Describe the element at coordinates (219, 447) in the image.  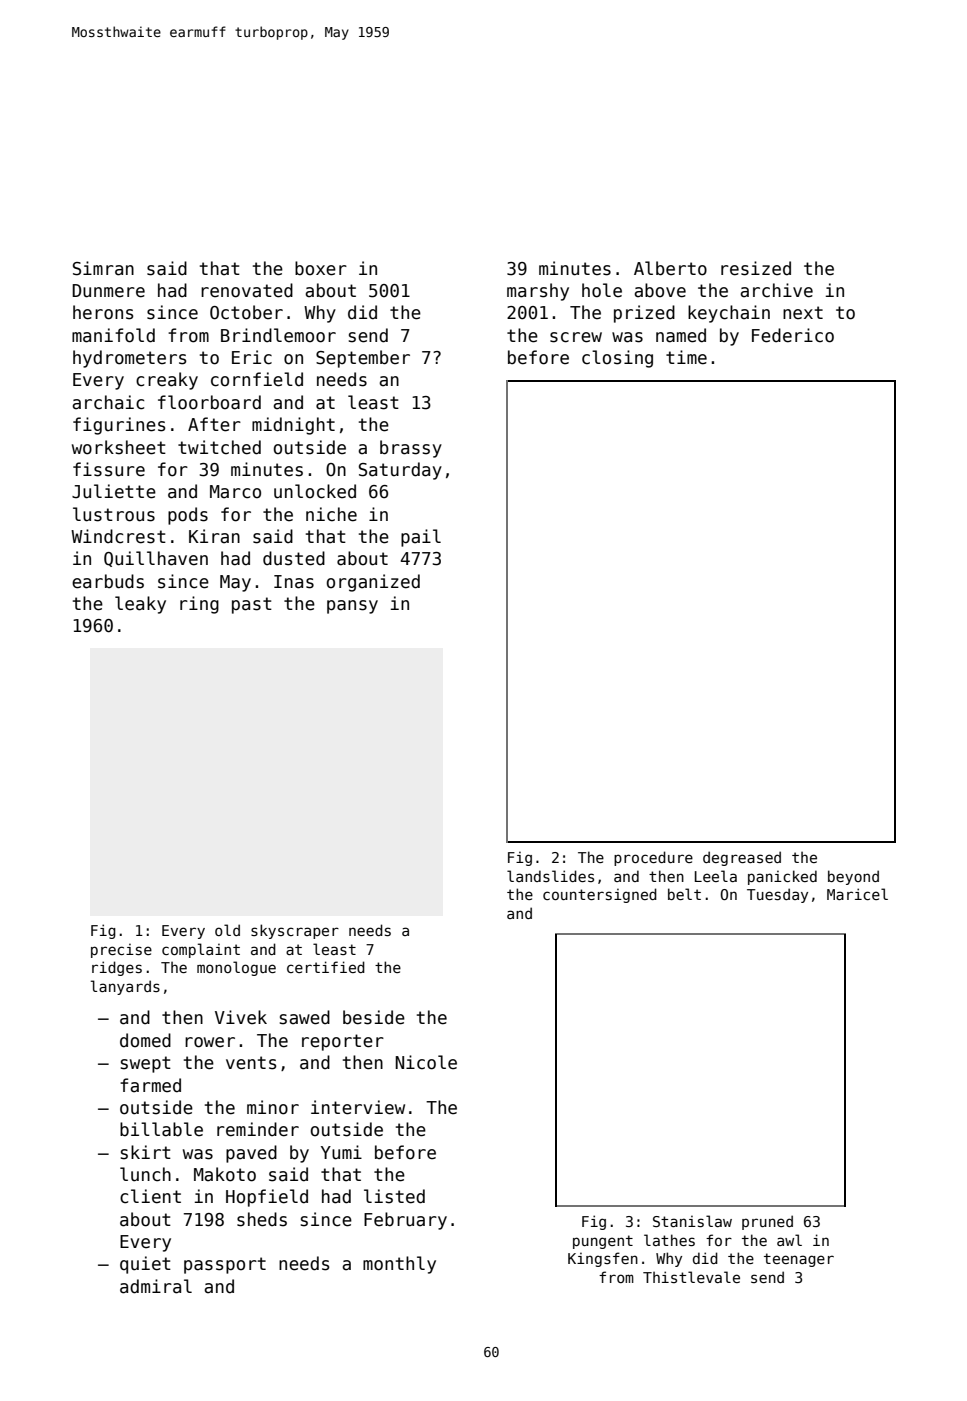
I see `twitched` at that location.
